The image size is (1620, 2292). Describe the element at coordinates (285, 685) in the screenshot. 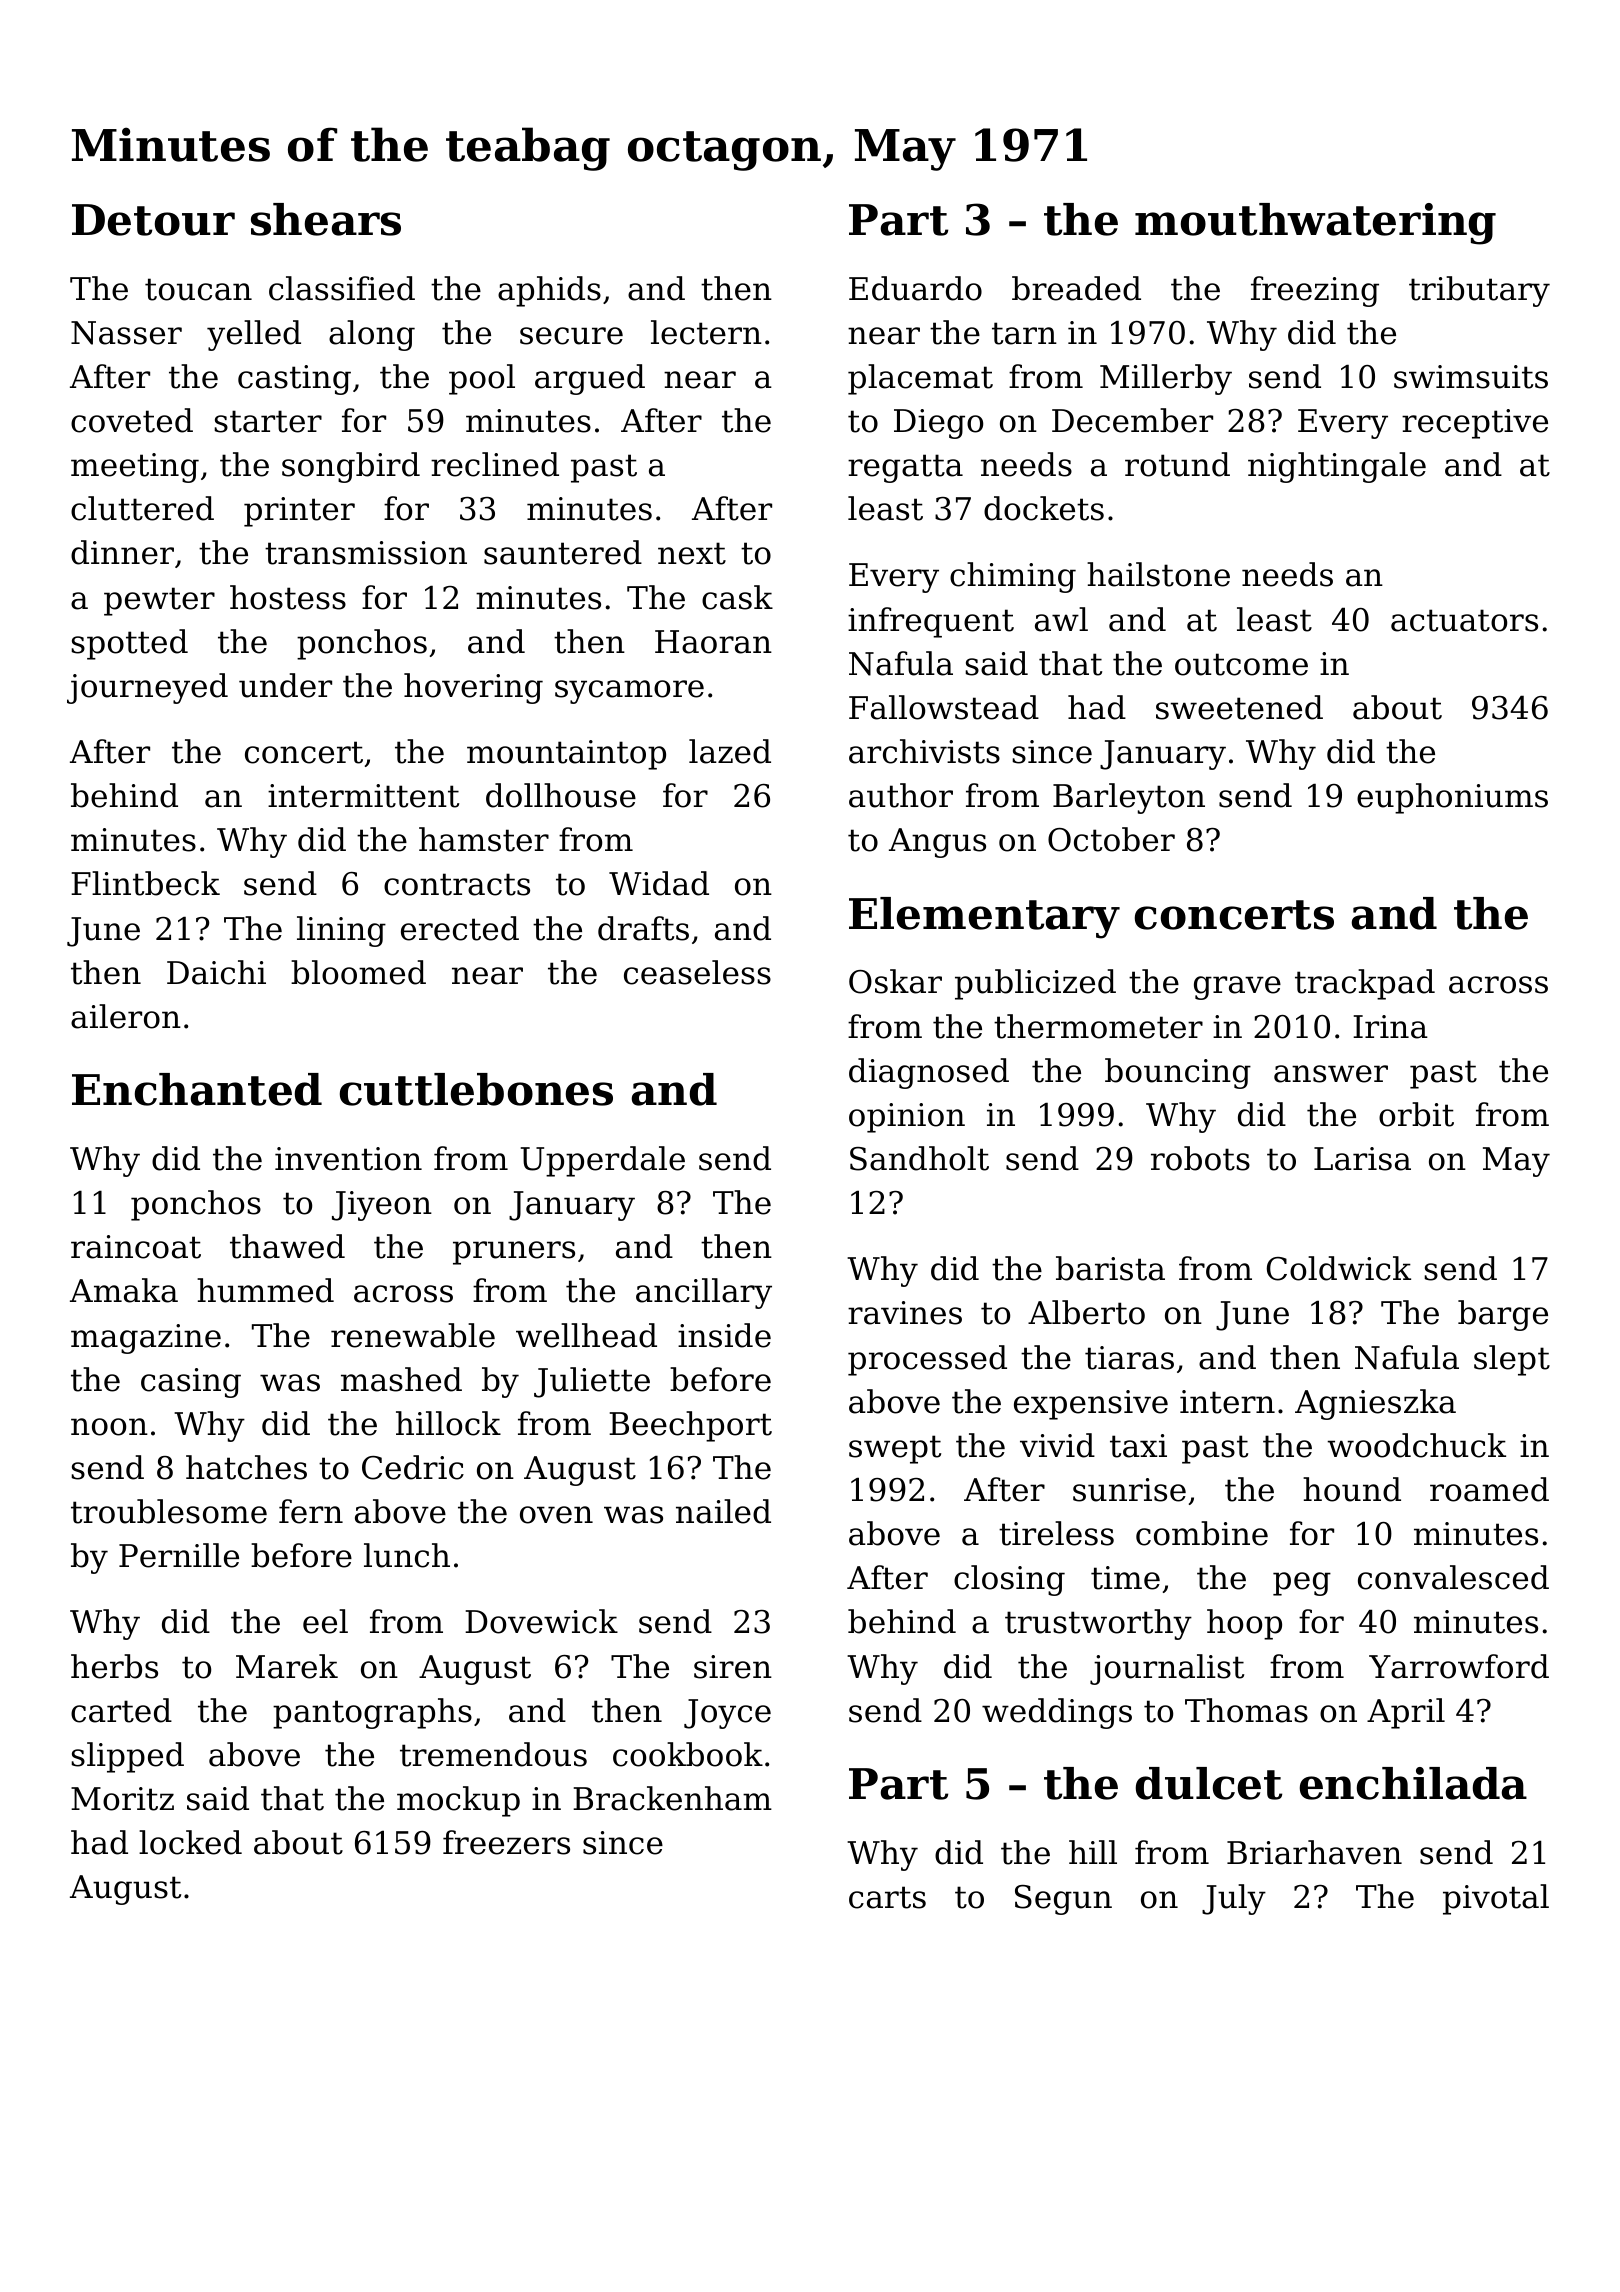

I see `under` at that location.
